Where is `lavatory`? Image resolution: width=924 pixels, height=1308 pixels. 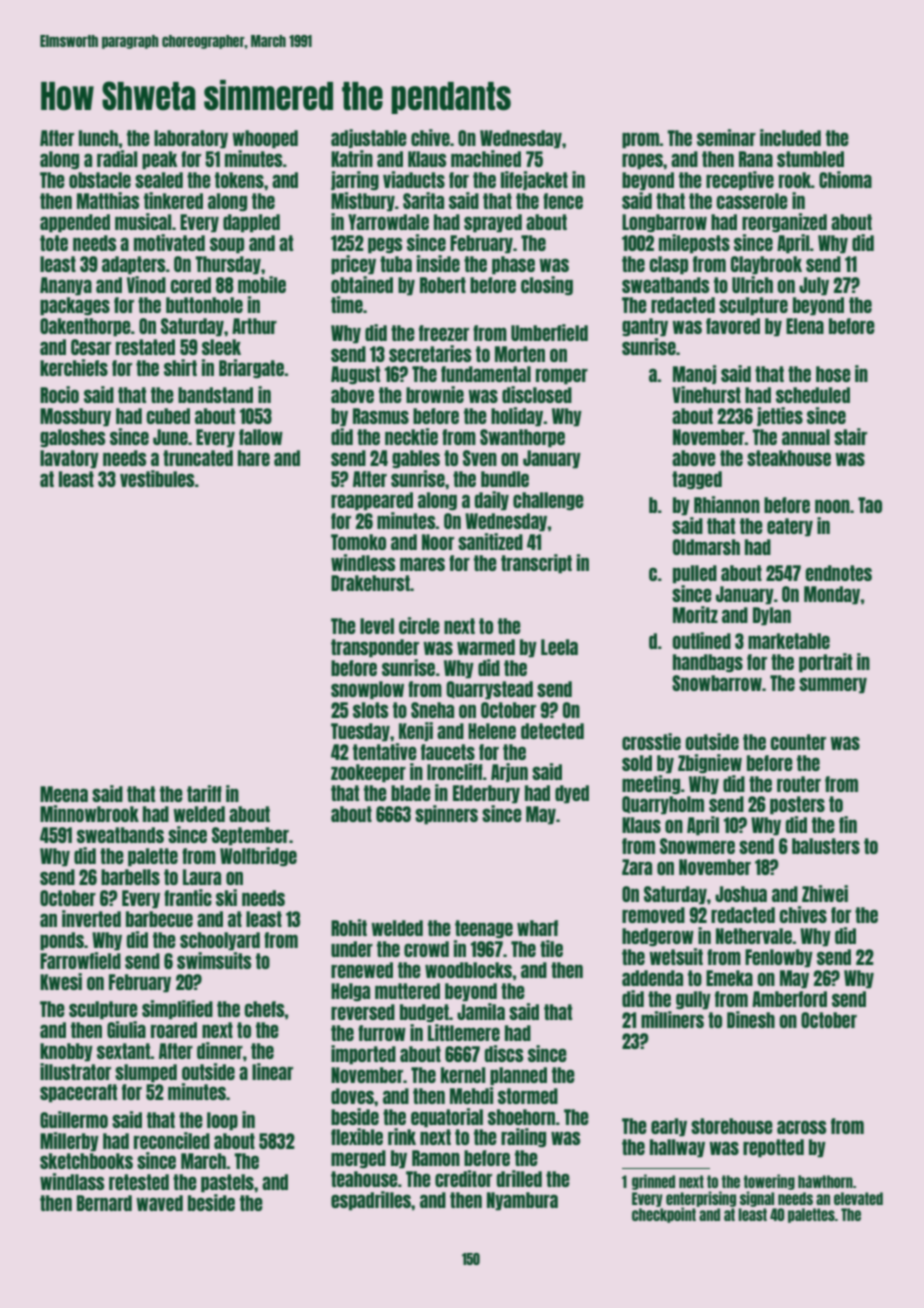 lavatory is located at coordinates (69, 459).
